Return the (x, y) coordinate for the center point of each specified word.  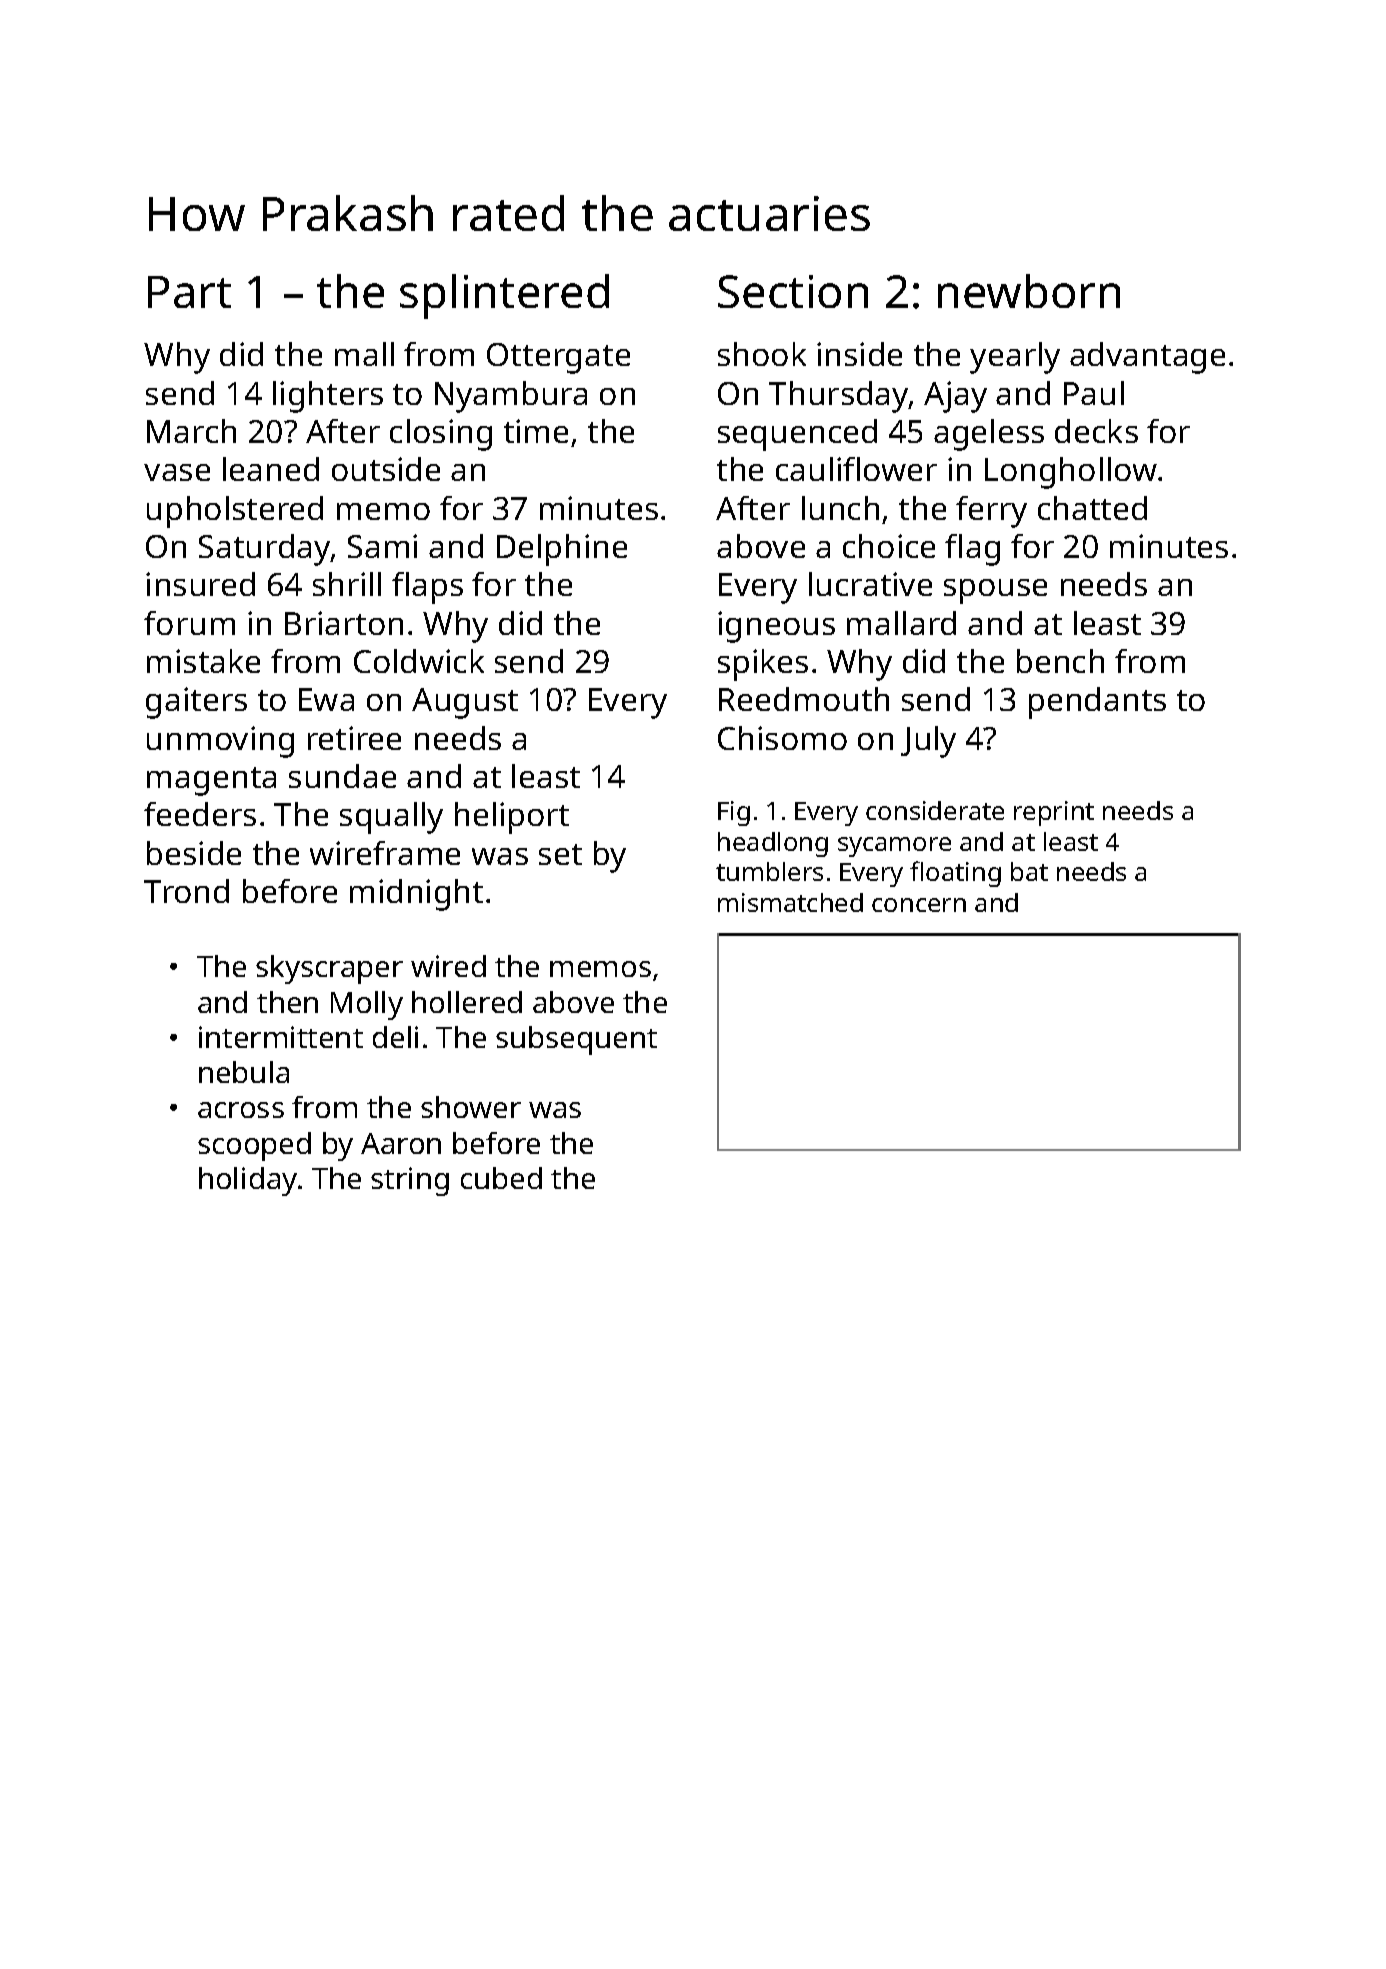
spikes (763, 665)
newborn (1029, 291)
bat (1029, 871)
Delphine (562, 550)
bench (1060, 661)
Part (189, 292)
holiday (248, 1181)
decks (1096, 431)
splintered (504, 296)
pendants (1097, 703)
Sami (382, 546)
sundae (342, 776)
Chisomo (782, 738)
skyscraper (329, 969)
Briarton (344, 623)
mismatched (790, 902)
